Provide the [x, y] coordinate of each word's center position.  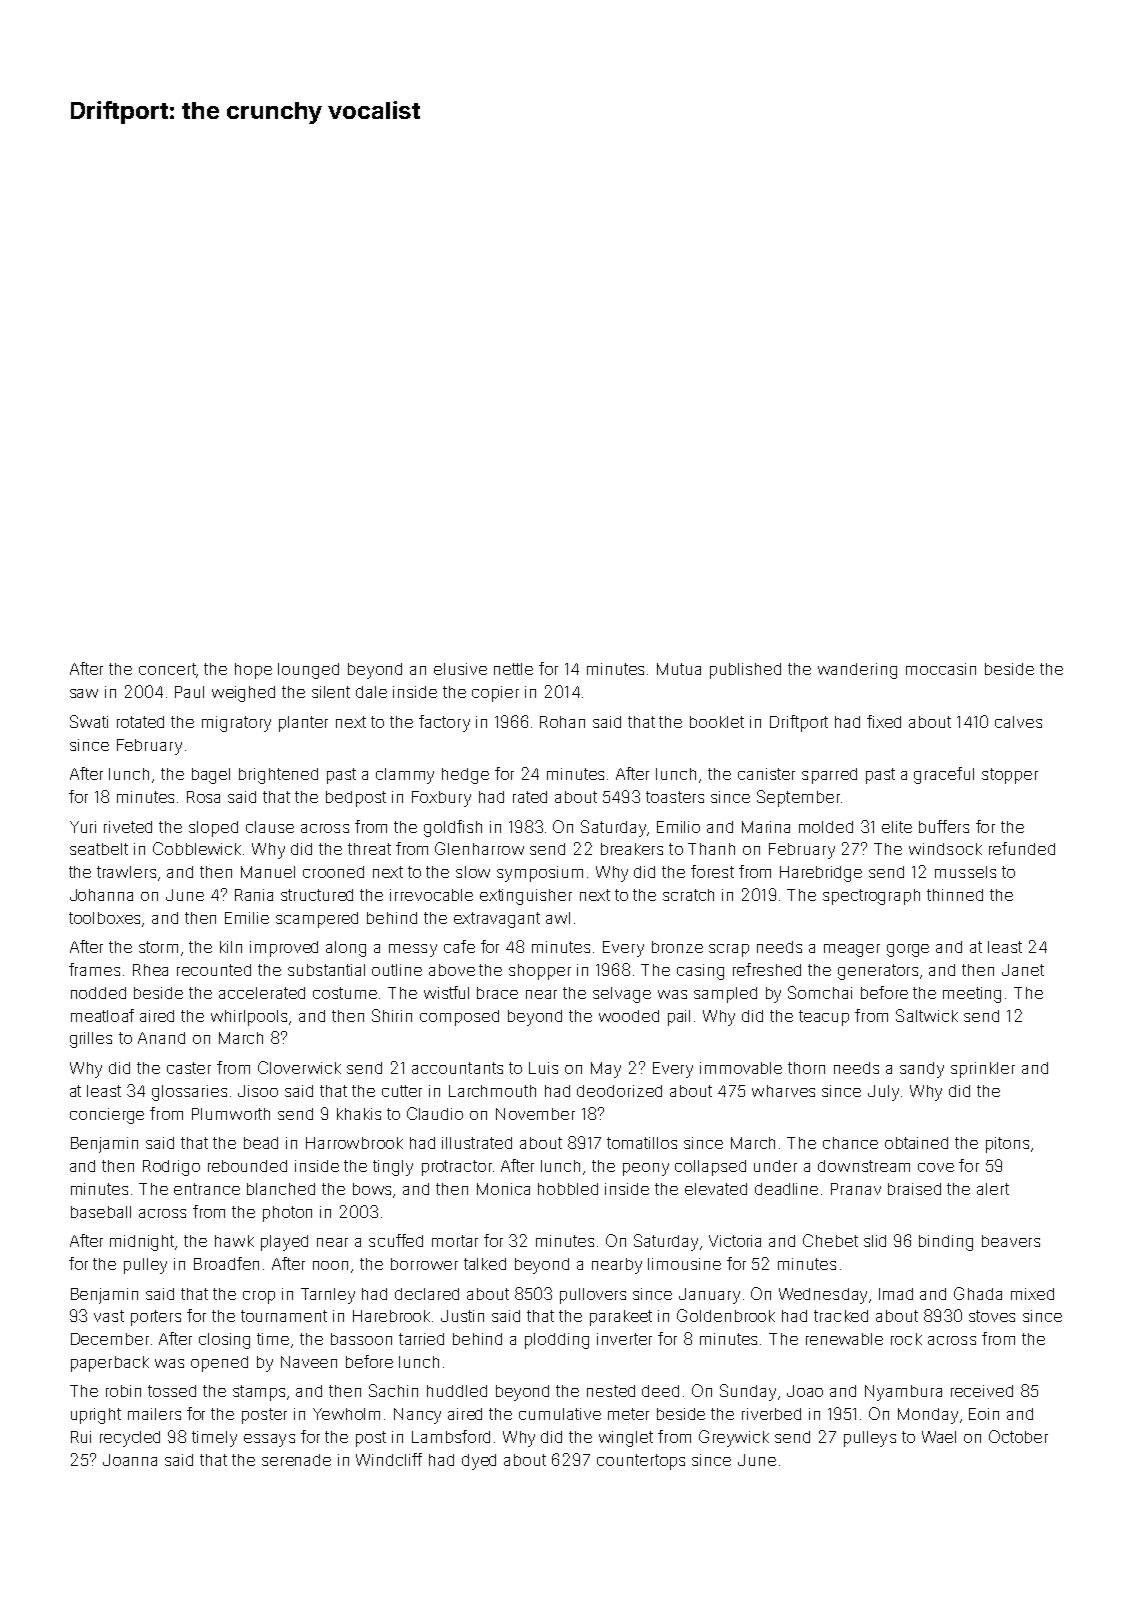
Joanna [130, 1460]
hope [253, 671]
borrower [424, 1264]
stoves [992, 1316]
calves [1018, 722]
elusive [460, 669]
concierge [107, 1116]
